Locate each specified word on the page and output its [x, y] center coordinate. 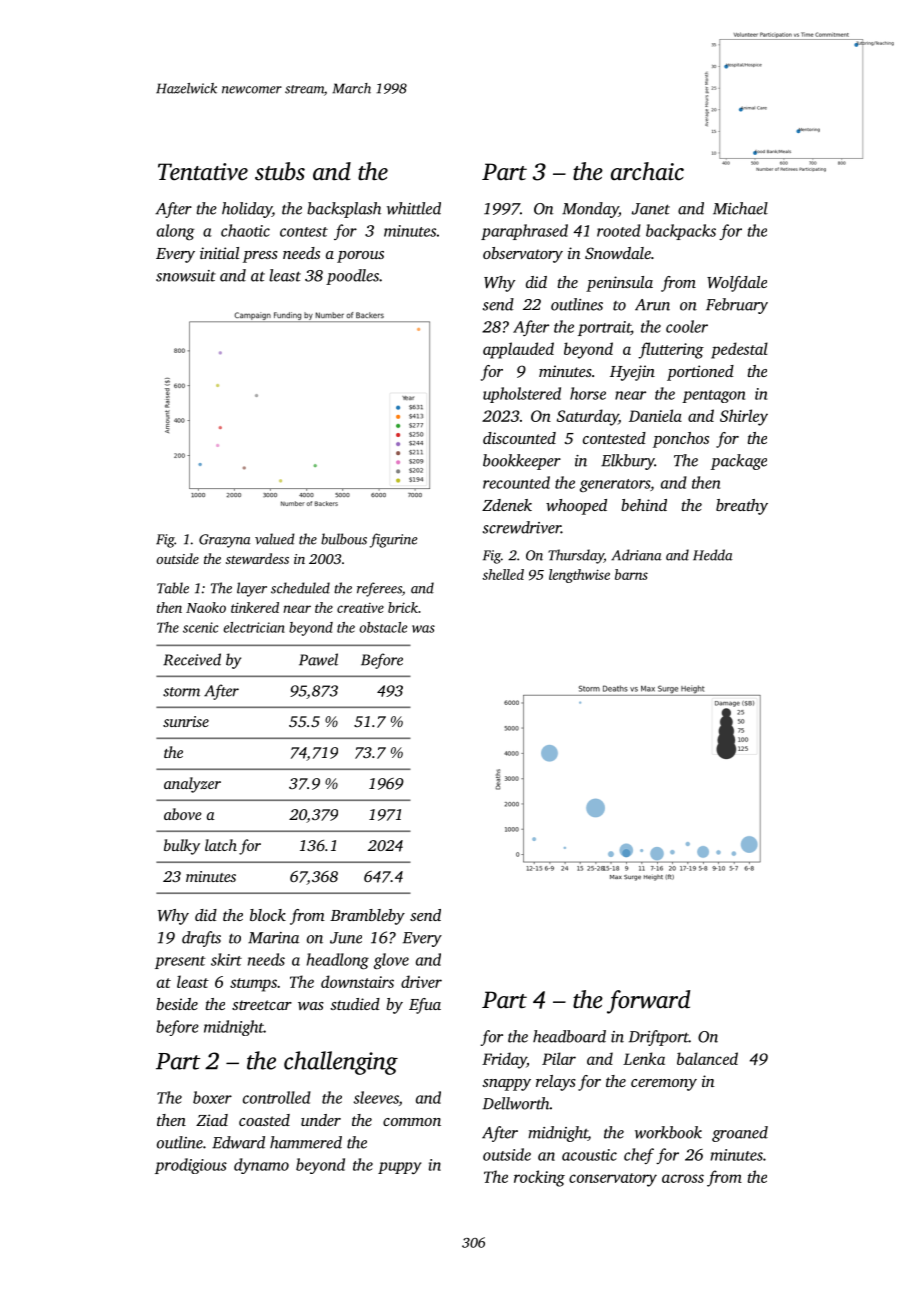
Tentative [203, 172]
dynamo [261, 1166]
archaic [647, 171]
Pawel [318, 659]
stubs [280, 171]
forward [648, 1002]
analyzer [192, 785]
